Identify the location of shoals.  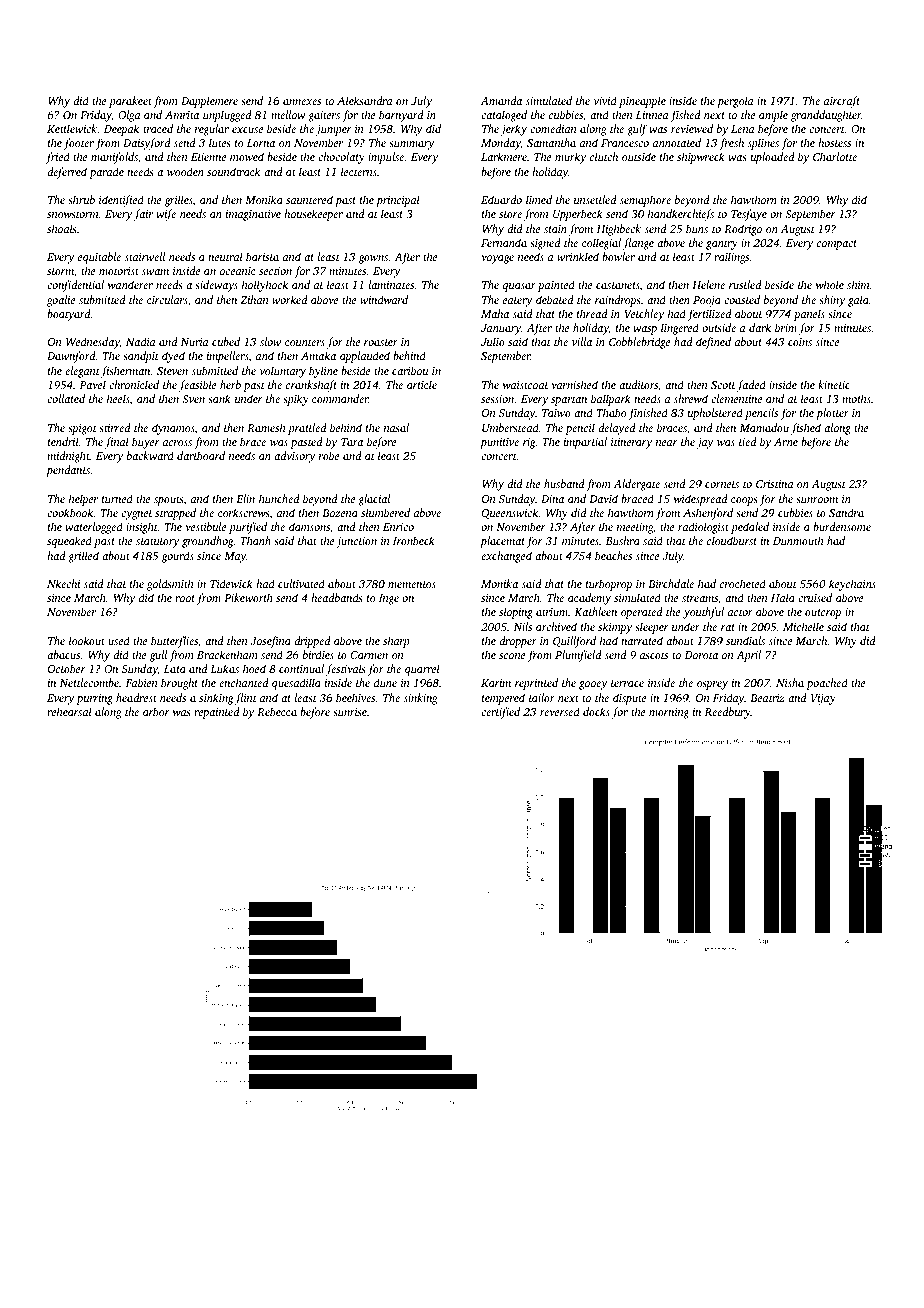
(61, 228).
